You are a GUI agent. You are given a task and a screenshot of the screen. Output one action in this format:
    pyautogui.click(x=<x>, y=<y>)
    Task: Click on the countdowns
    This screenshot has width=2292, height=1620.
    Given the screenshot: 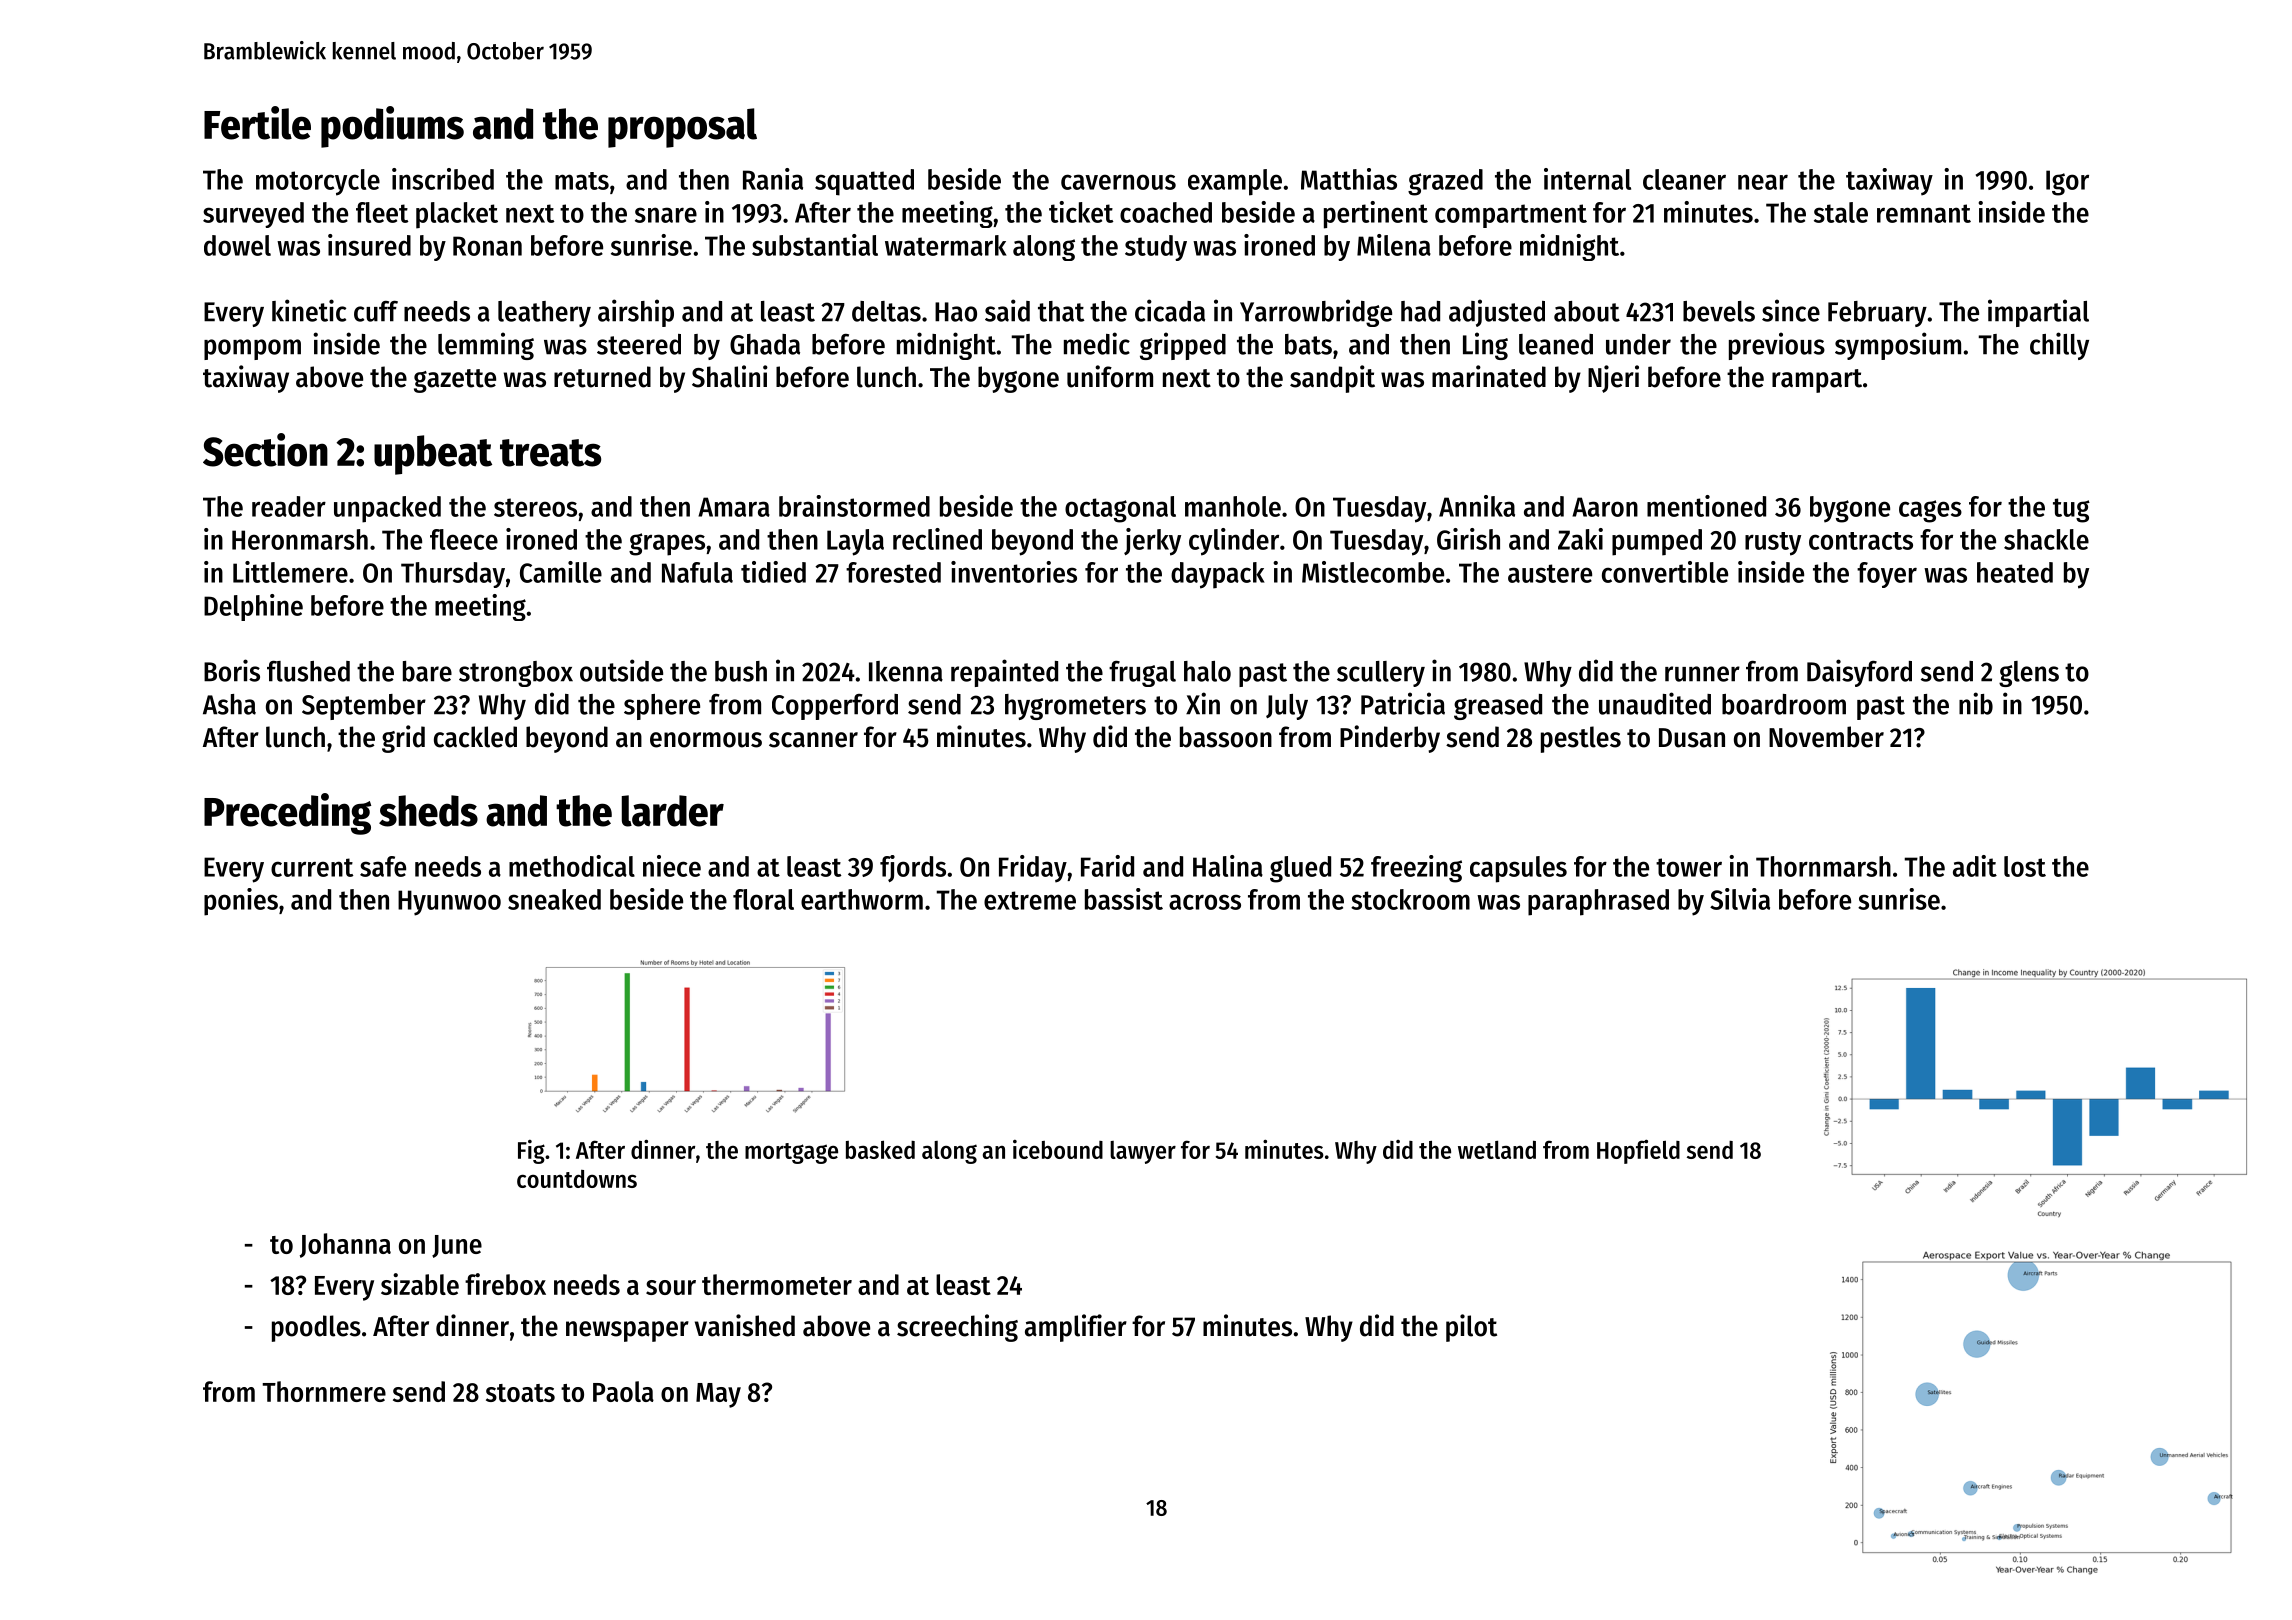 What is the action you would take?
    pyautogui.click(x=577, y=1179)
